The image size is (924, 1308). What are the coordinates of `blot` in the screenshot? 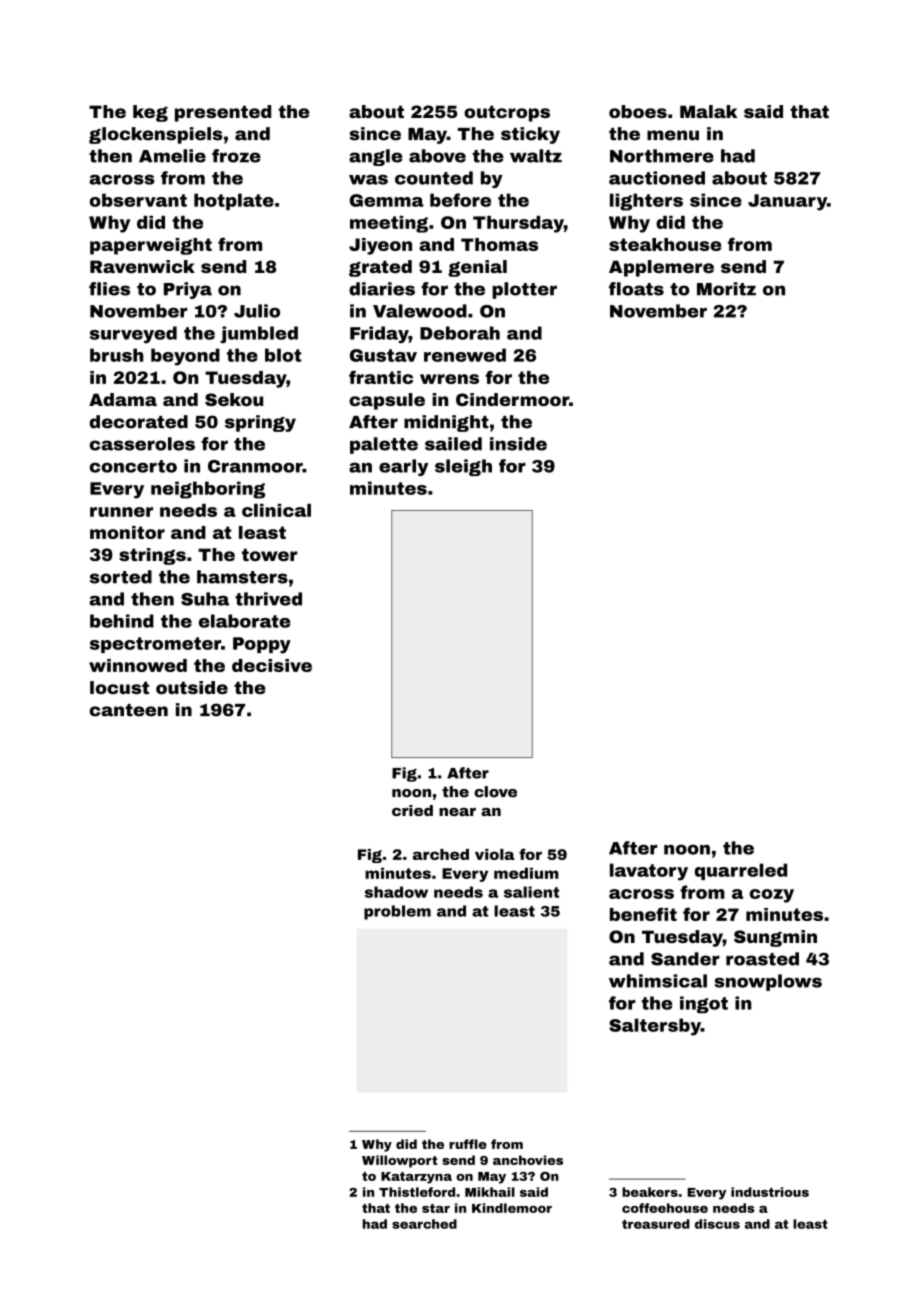 It's located at (283, 355).
